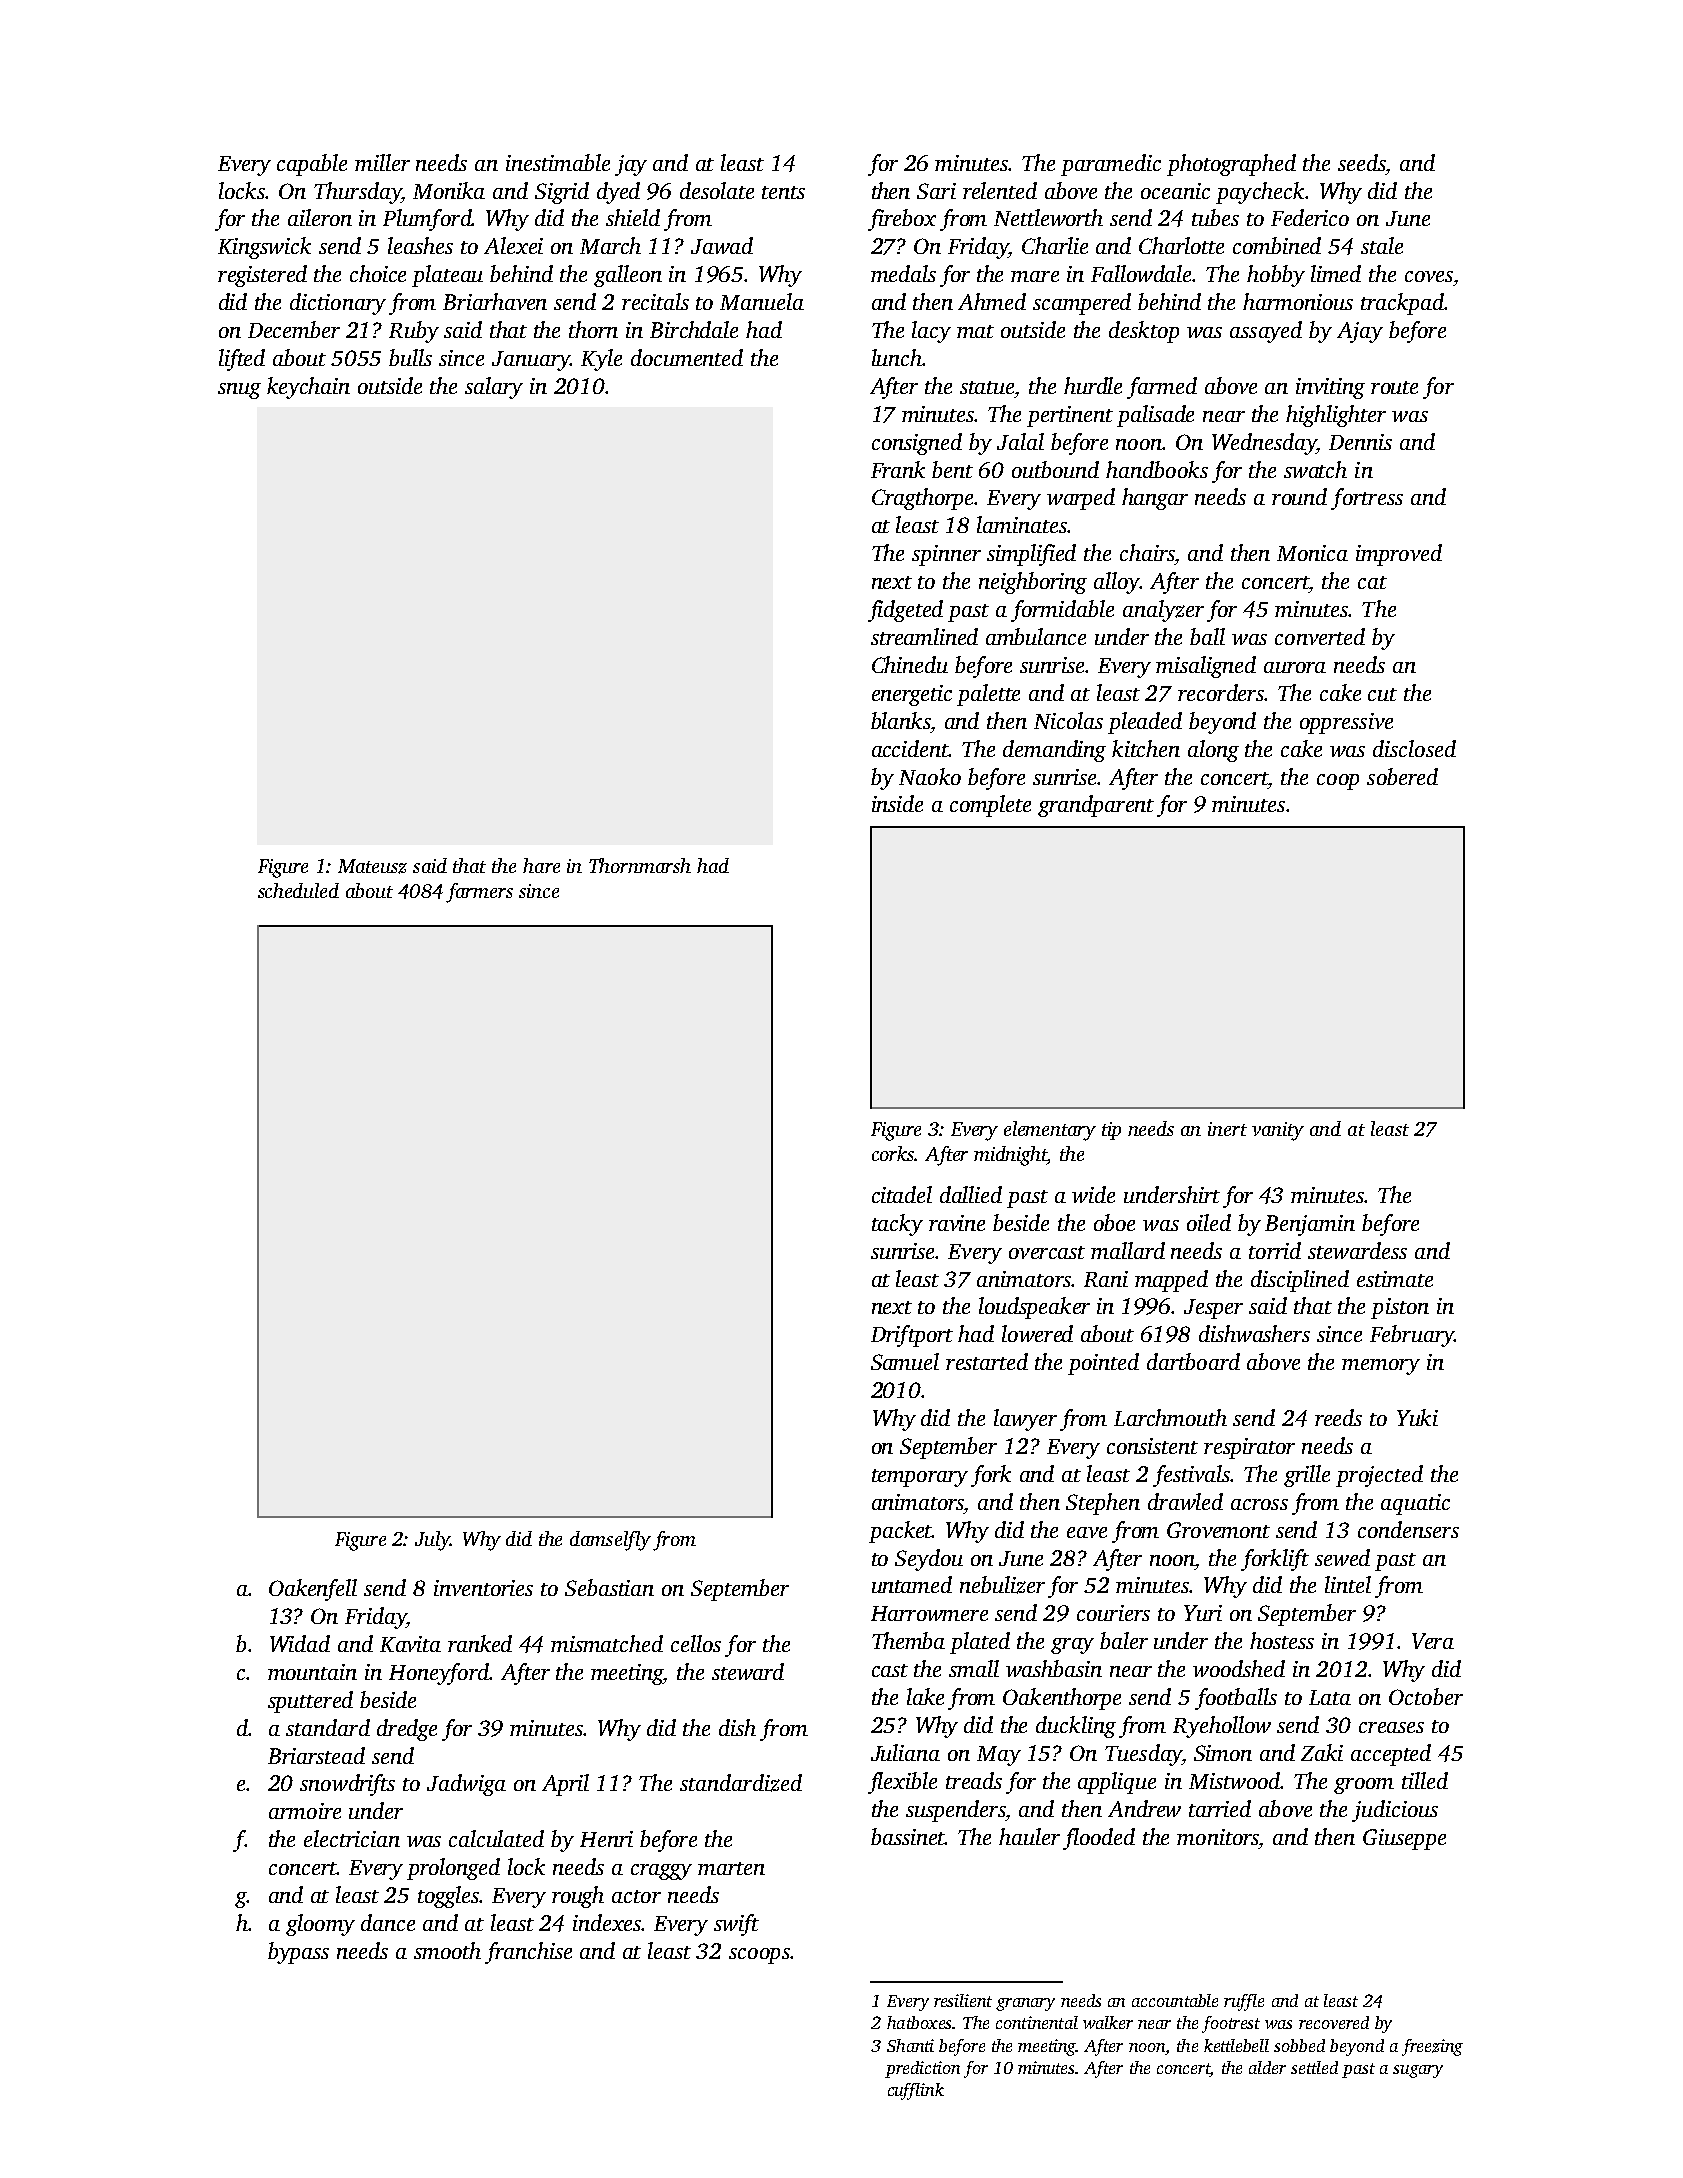 This screenshot has width=1683, height=2178. What do you see at coordinates (528, 1953) in the screenshot?
I see `franchise` at bounding box center [528, 1953].
